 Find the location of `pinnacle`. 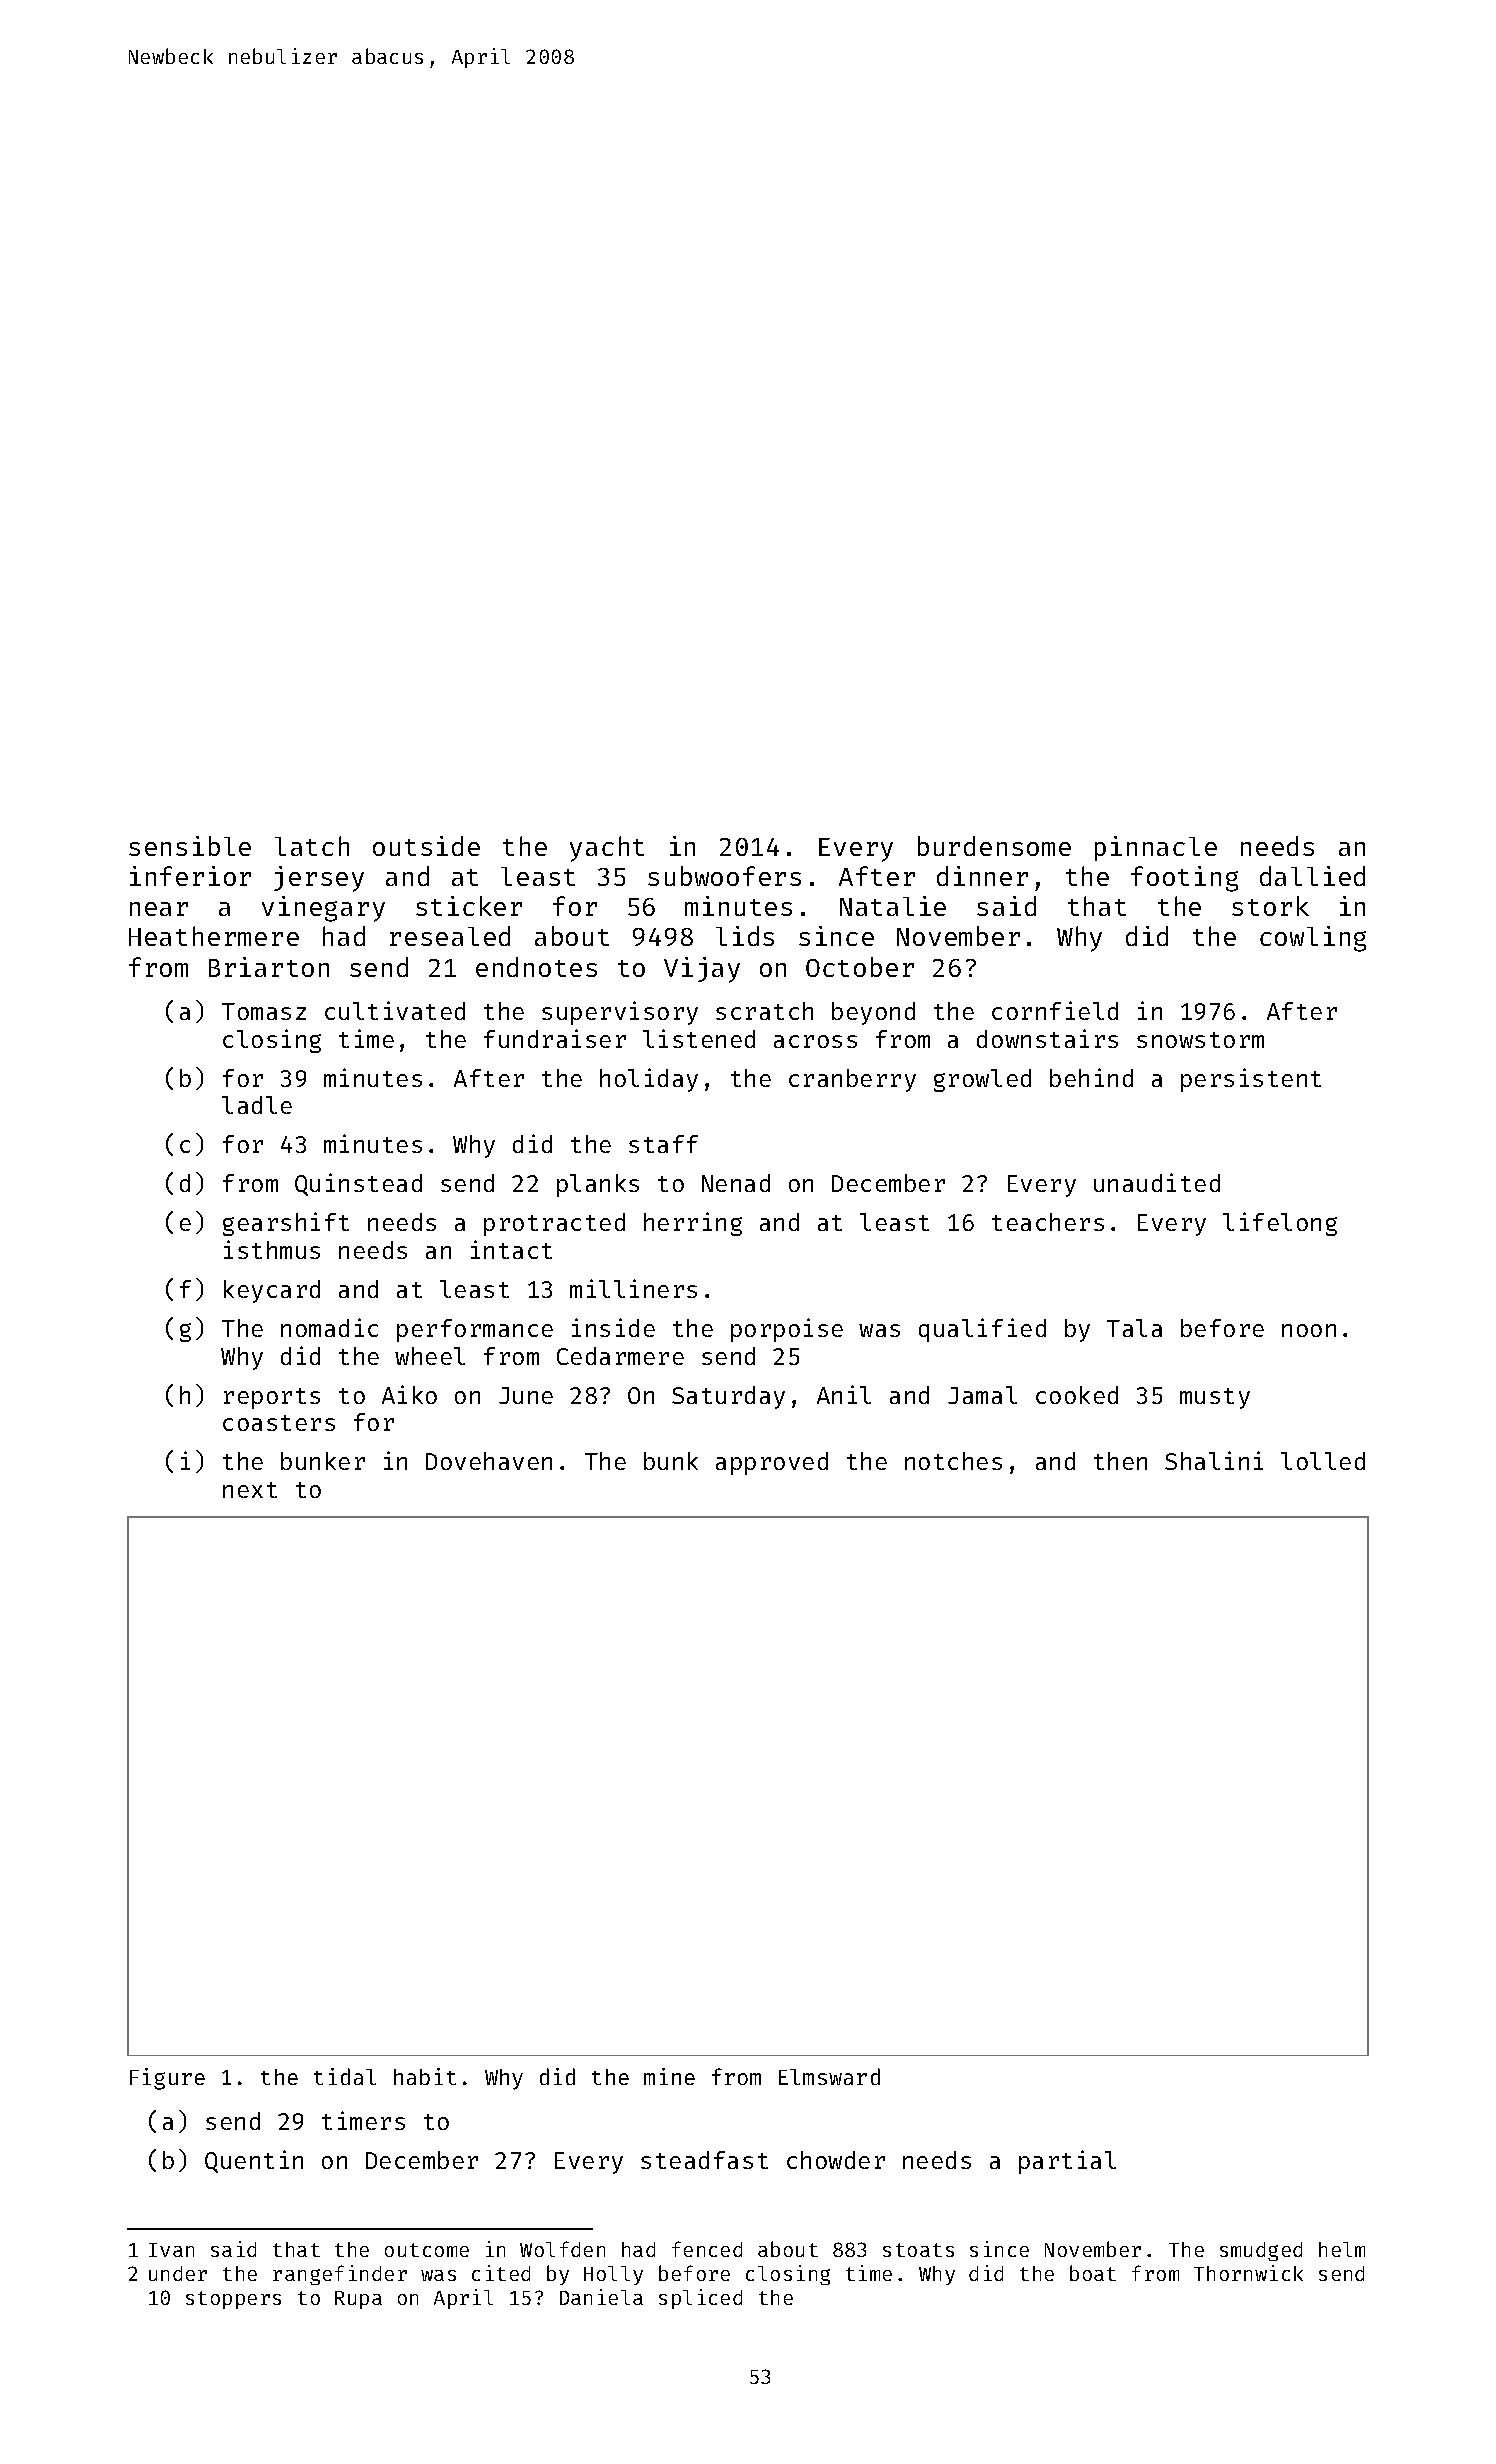

pinnacle is located at coordinates (1156, 848).
